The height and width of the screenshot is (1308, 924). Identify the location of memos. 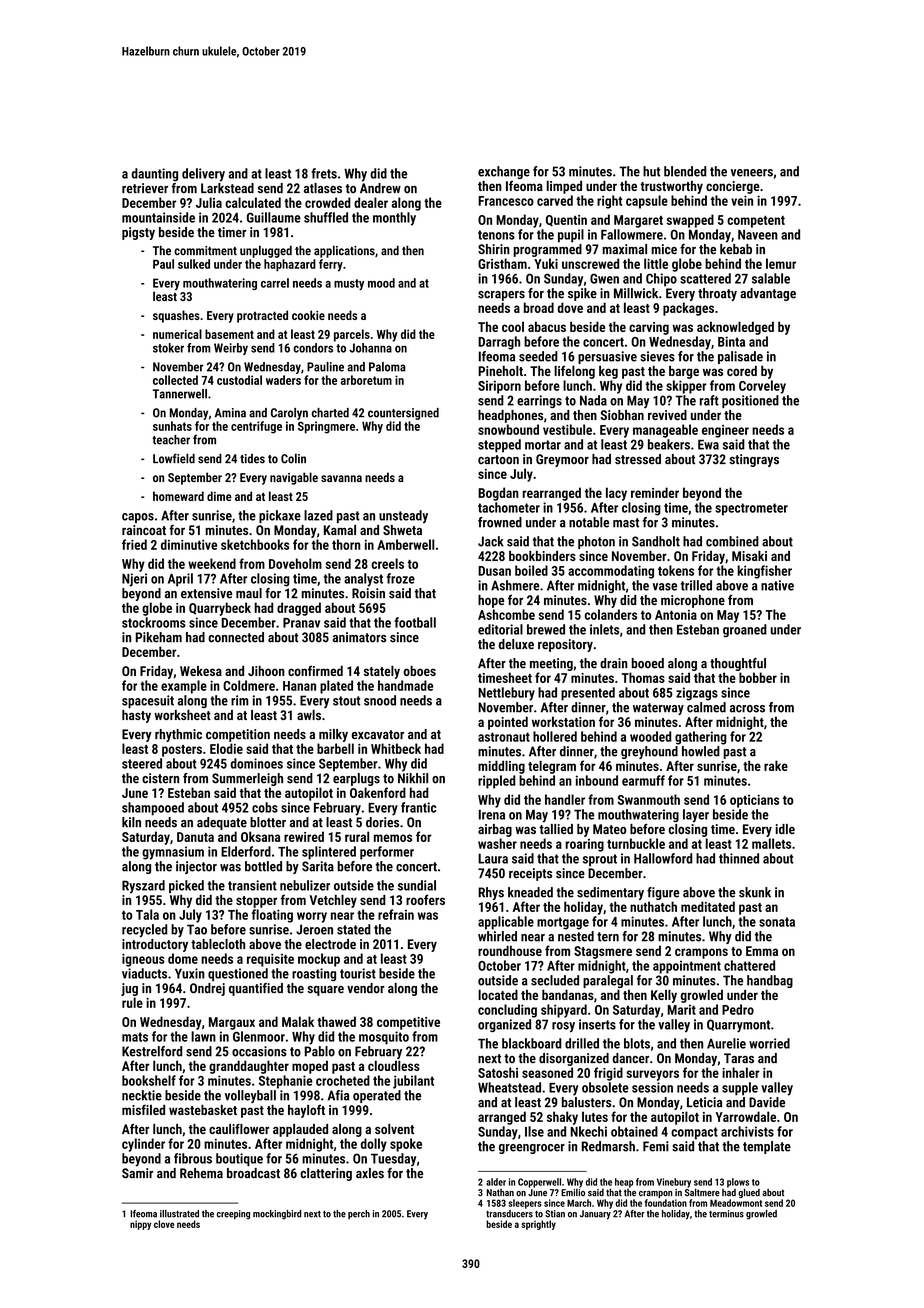
(393, 838).
